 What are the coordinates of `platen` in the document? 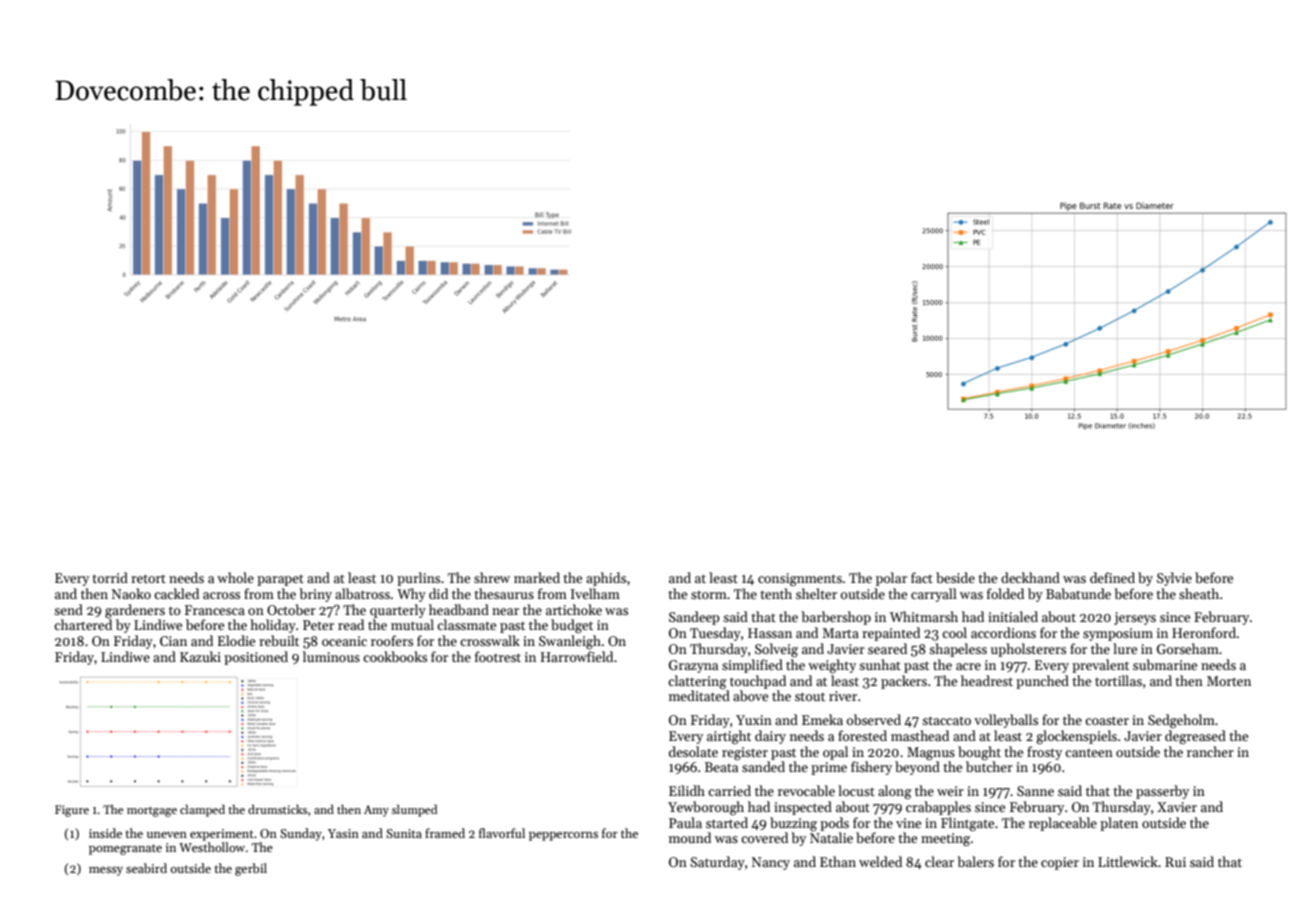 It's located at (1119, 824).
